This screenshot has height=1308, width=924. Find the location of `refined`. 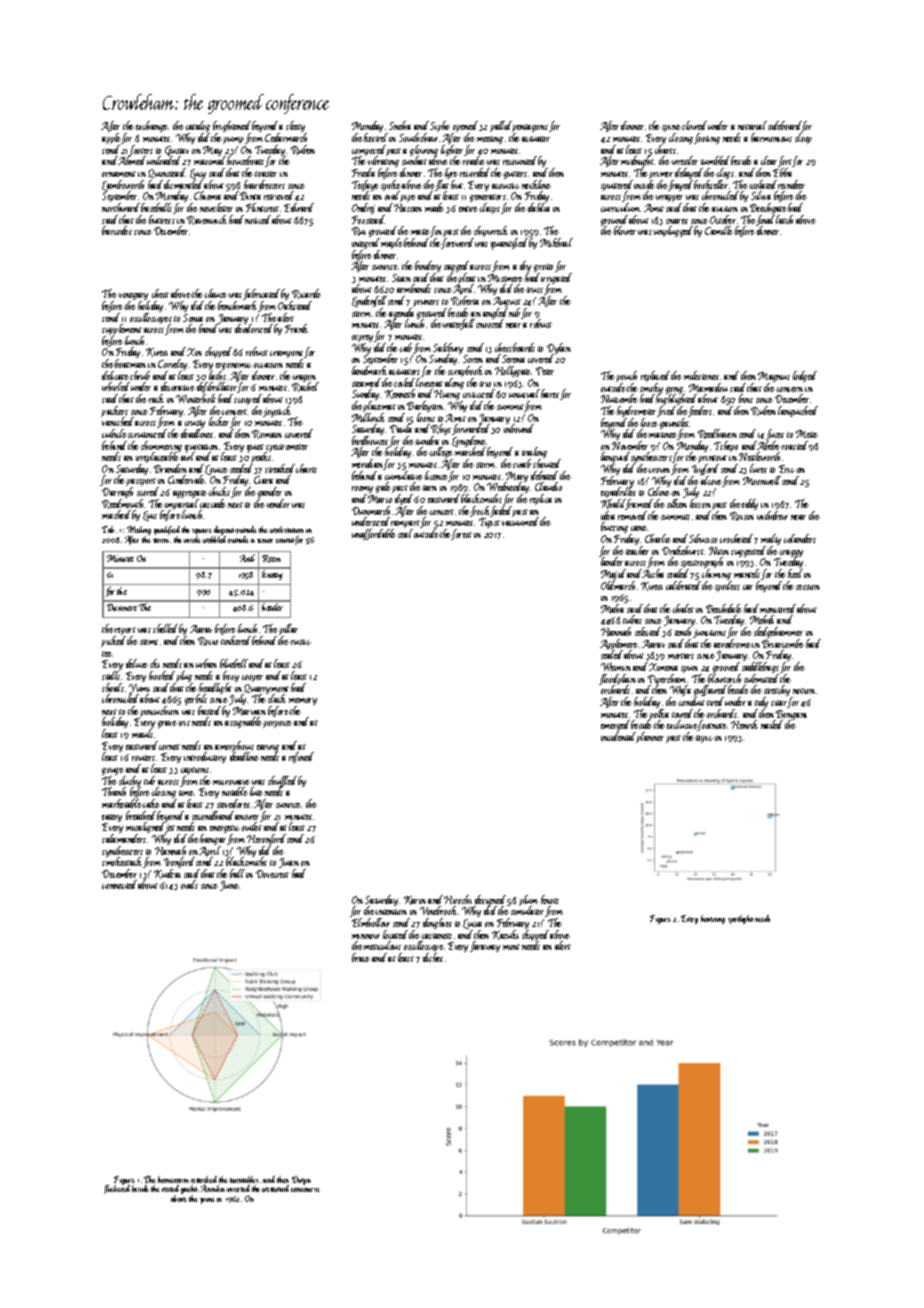

refined is located at coordinates (301, 757).
